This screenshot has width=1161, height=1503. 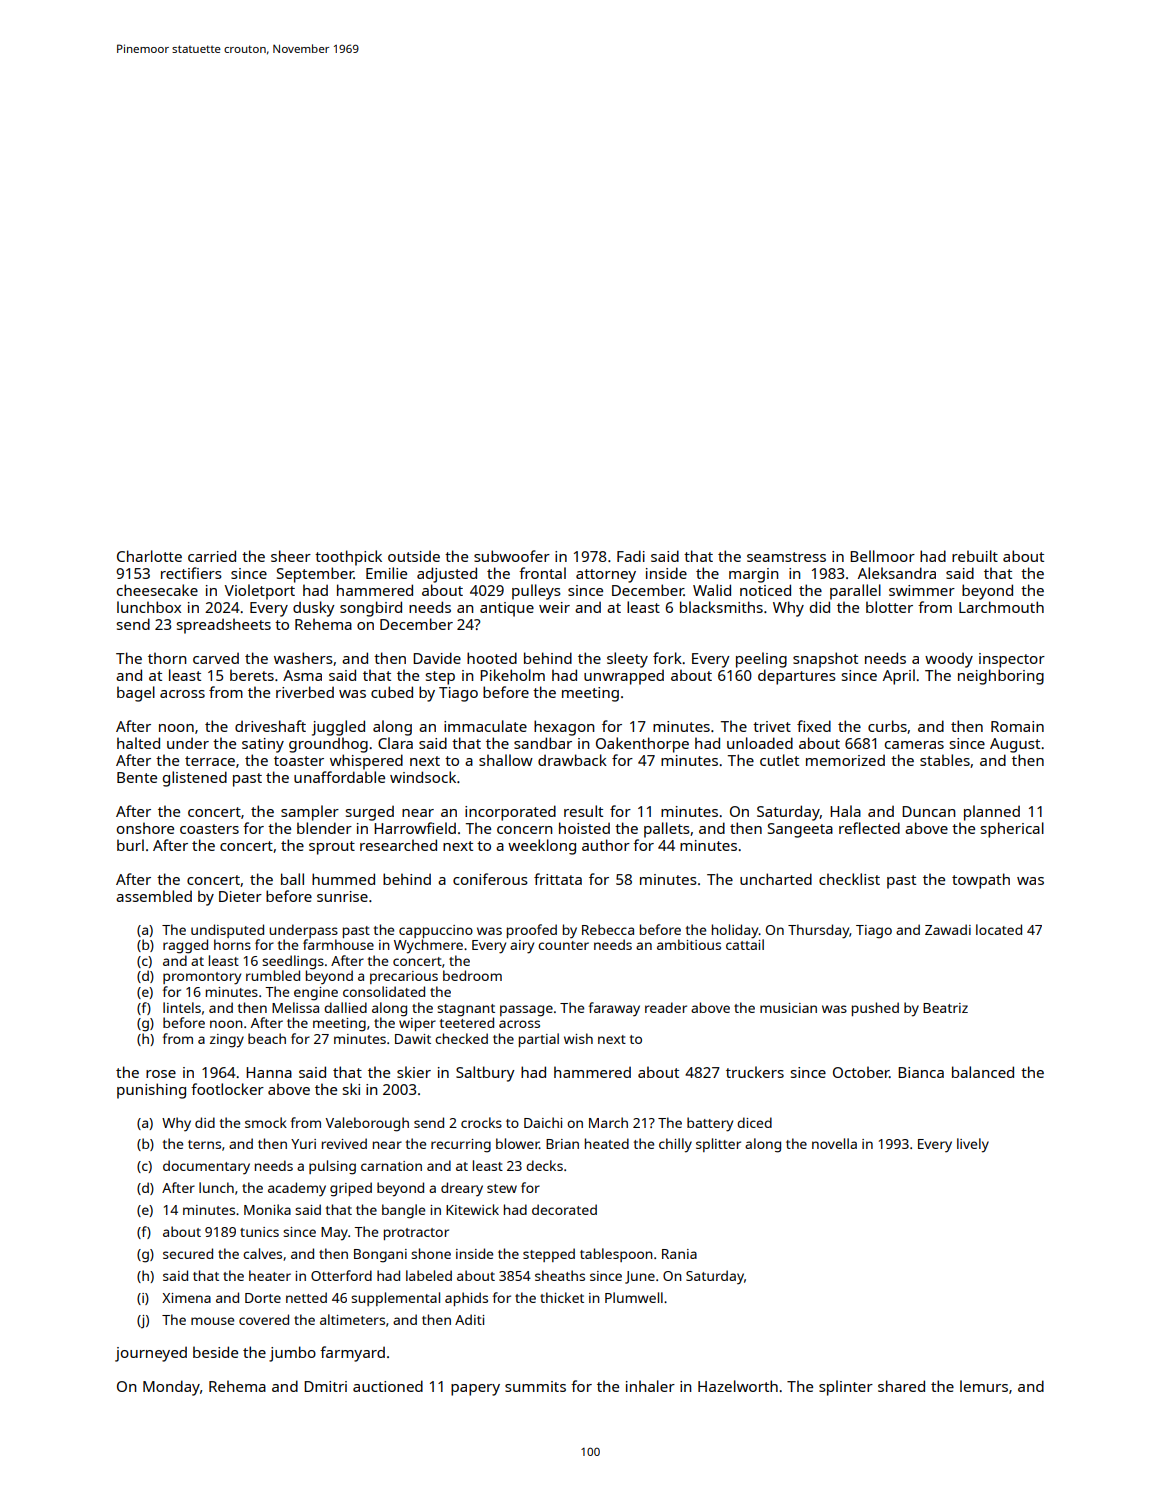 What do you see at coordinates (949, 660) in the screenshot?
I see `woody` at bounding box center [949, 660].
